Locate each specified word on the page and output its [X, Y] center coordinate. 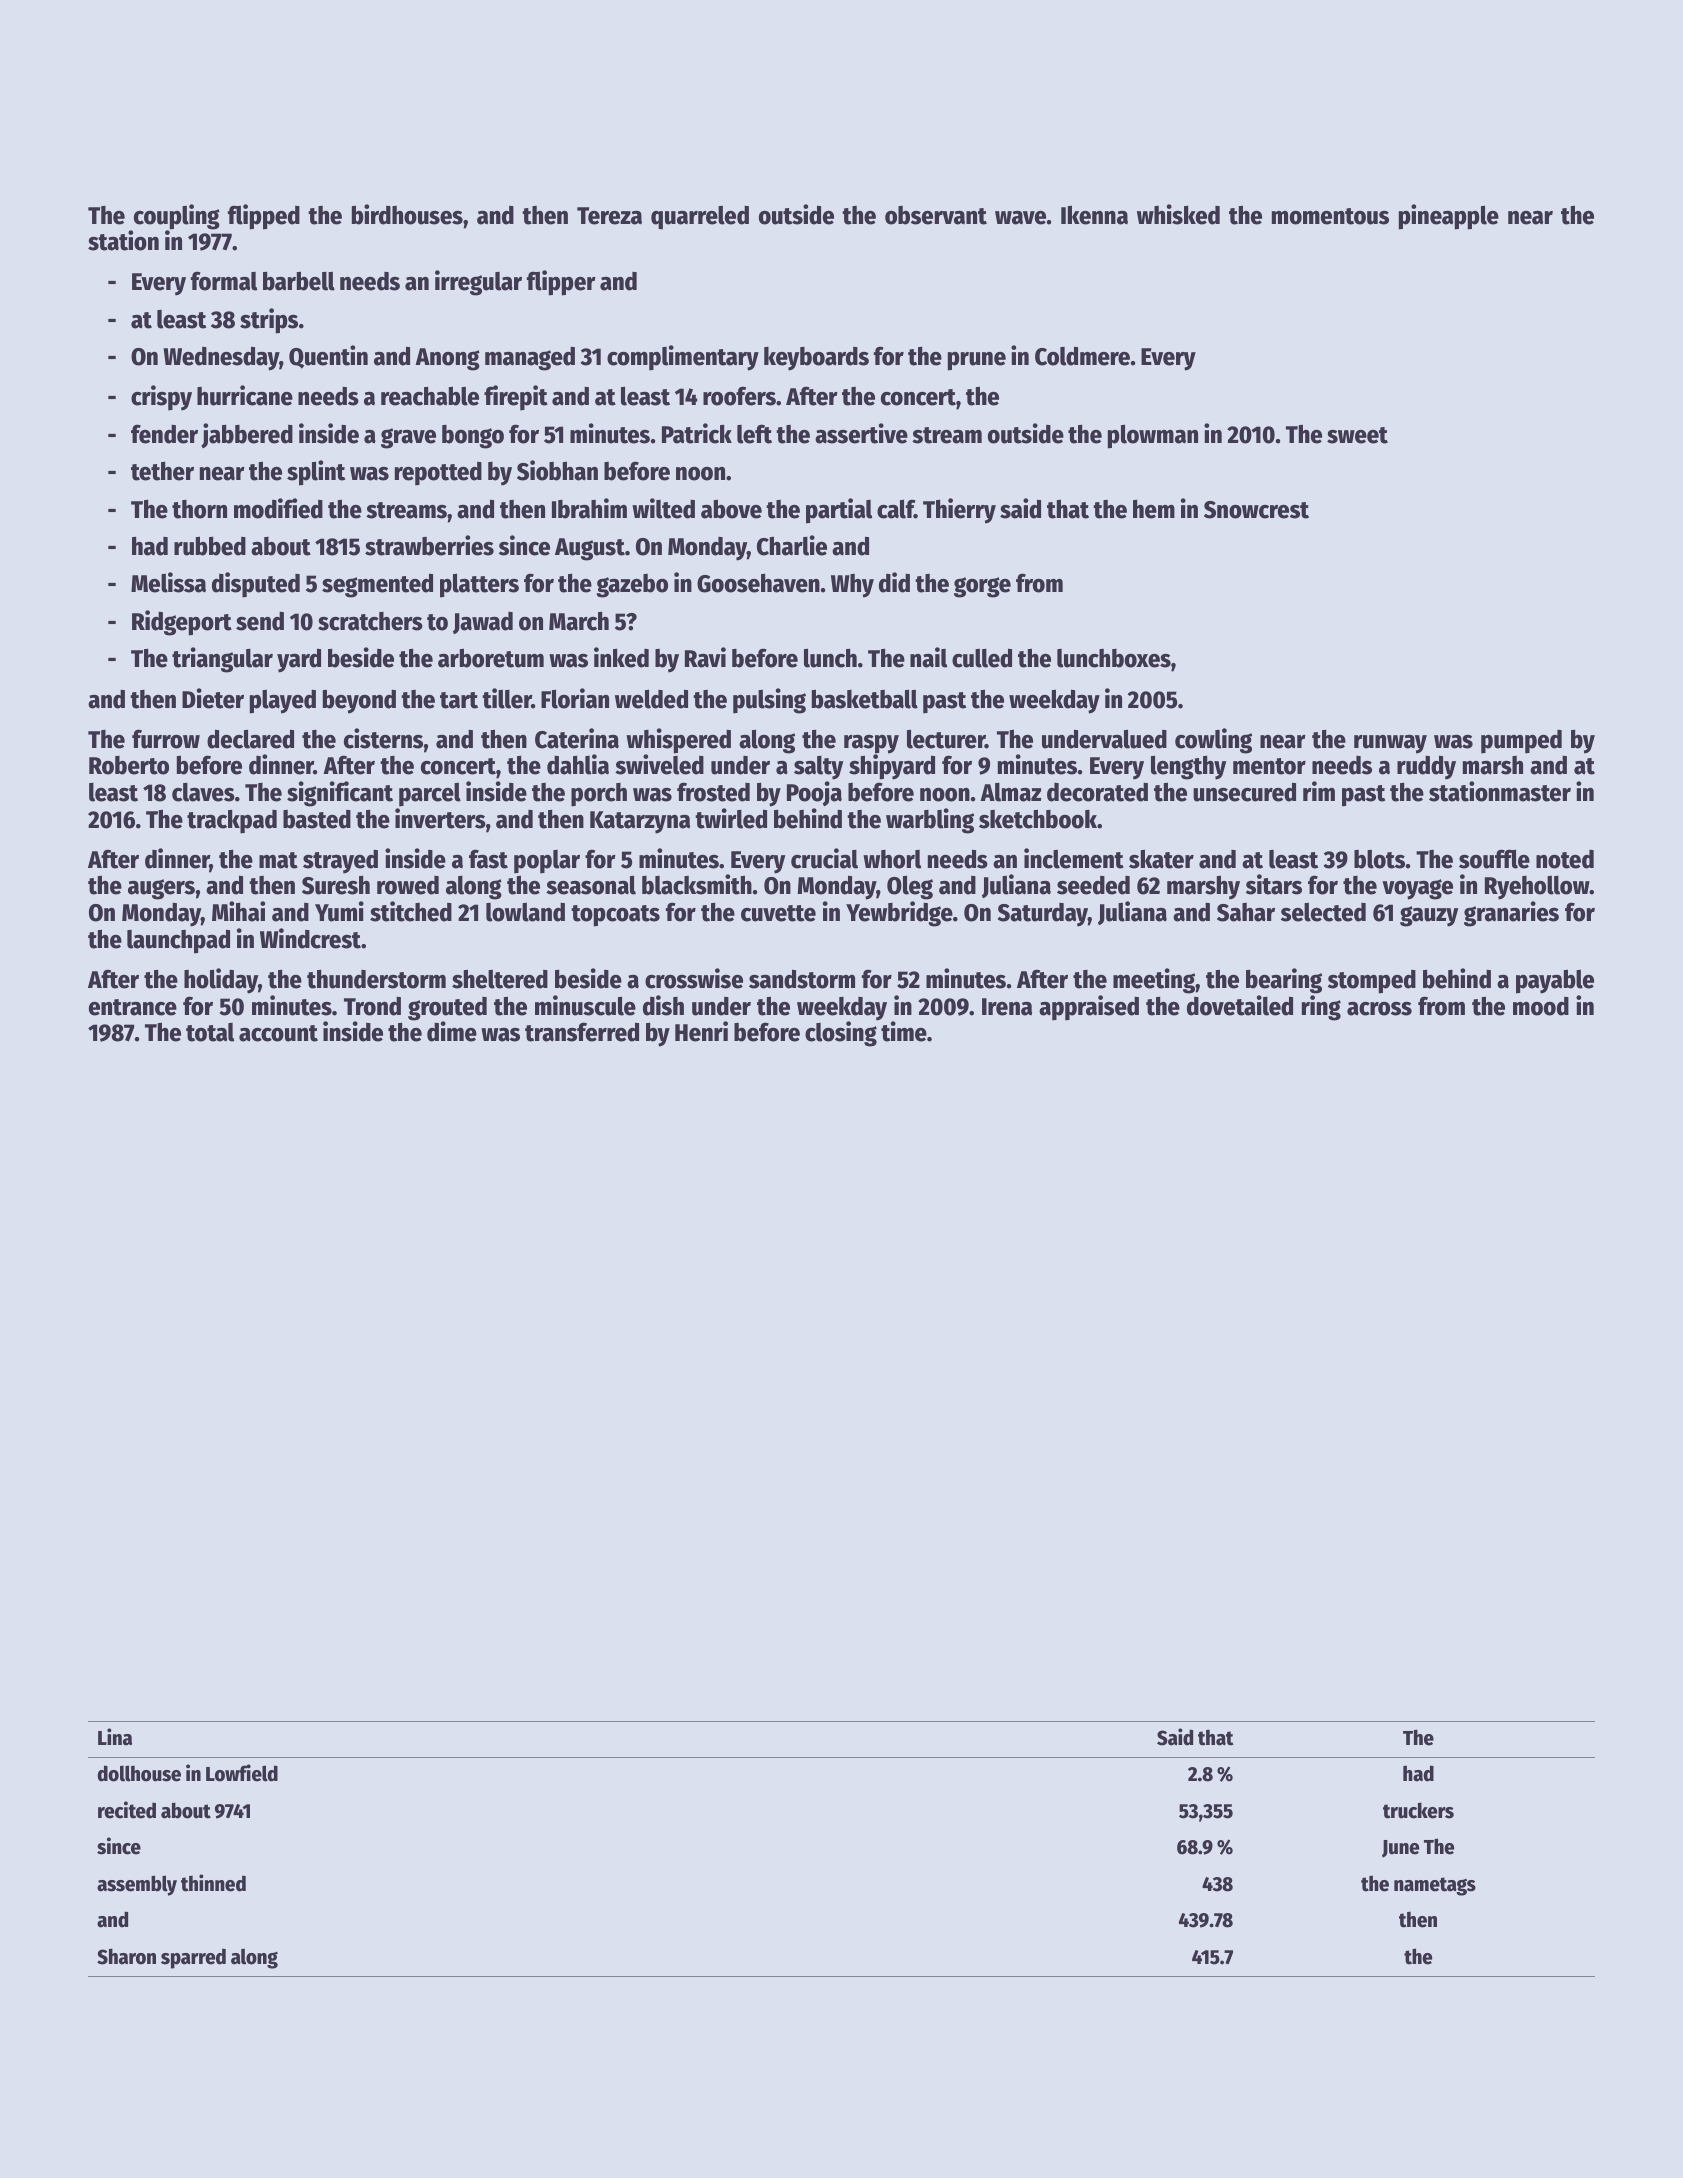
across [1379, 1009]
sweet [1357, 435]
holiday [221, 981]
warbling [930, 821]
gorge [982, 587]
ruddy [1426, 767]
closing [841, 1034]
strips [269, 321]
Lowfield [242, 1773]
